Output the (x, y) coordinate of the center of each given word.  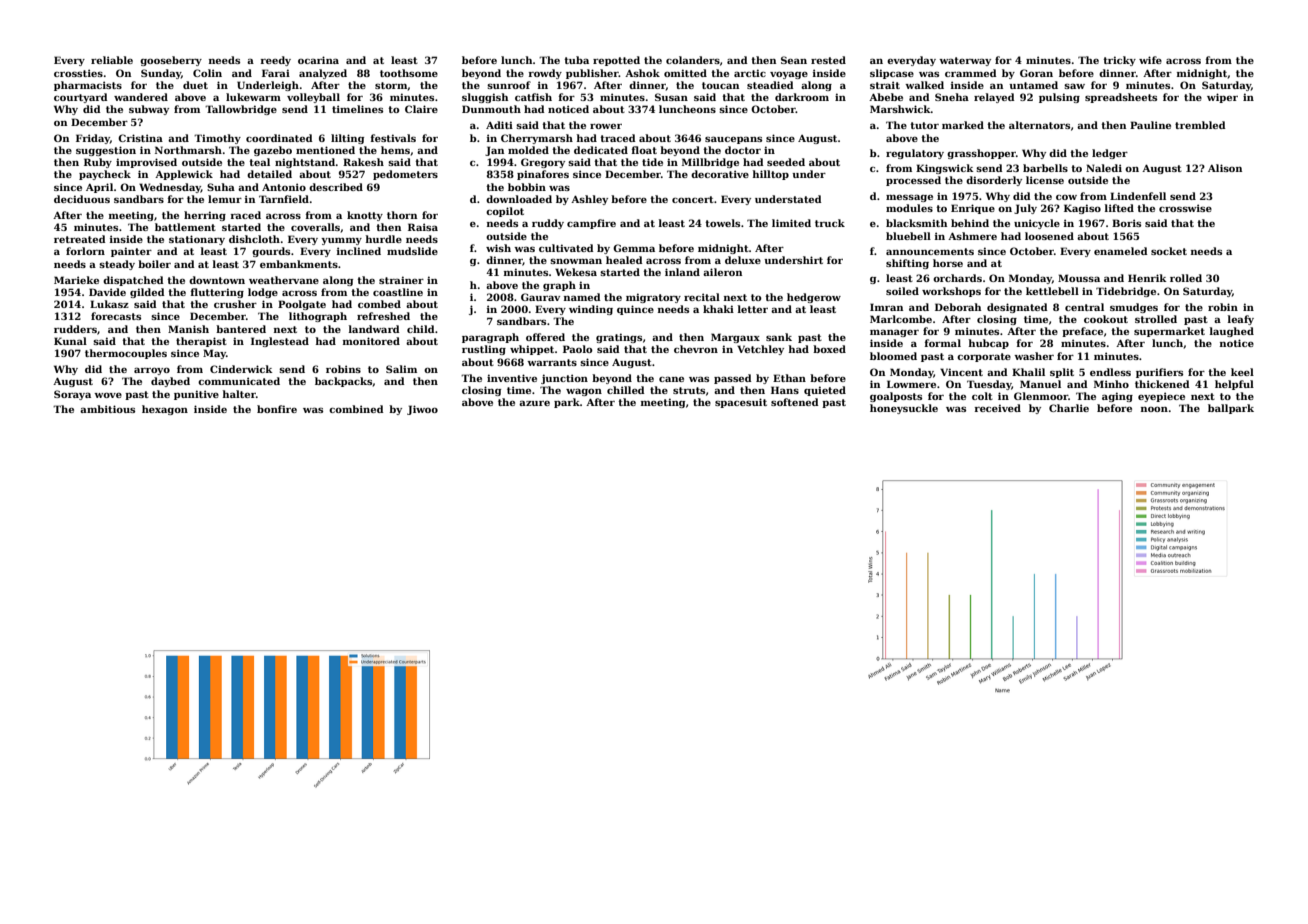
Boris (1126, 223)
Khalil (1028, 372)
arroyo (152, 371)
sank (779, 337)
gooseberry (171, 61)
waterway (965, 61)
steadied (770, 85)
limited (791, 223)
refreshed (383, 316)
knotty (365, 216)
